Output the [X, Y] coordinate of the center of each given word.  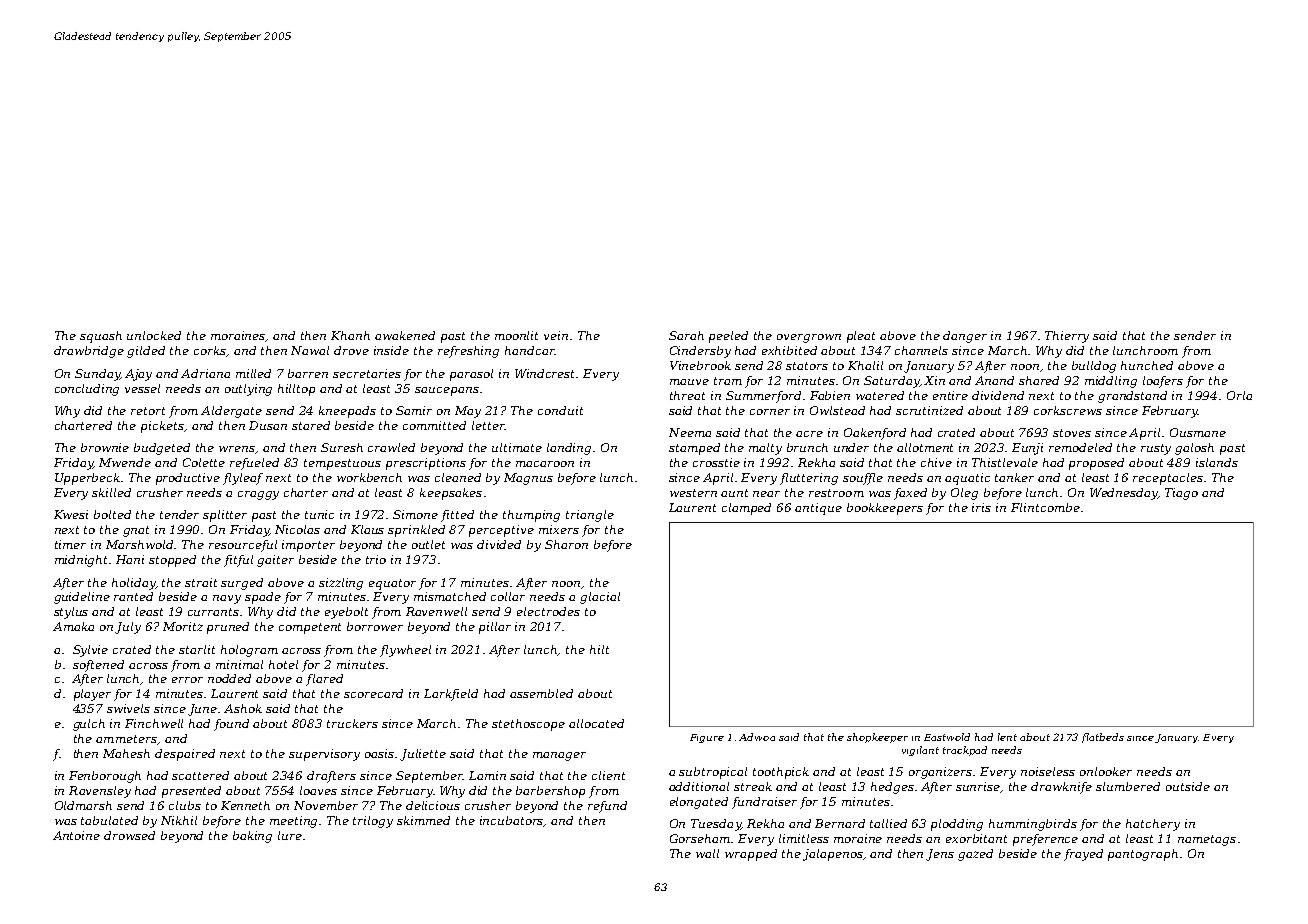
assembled [541, 693]
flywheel [405, 651]
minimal [239, 664]
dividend [998, 395]
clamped [746, 509]
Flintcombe [1045, 507]
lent [1007, 737]
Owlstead [837, 410]
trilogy [373, 822]
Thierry [1067, 337]
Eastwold [947, 737]
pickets [163, 427]
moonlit [516, 335]
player [92, 695]
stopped [172, 561]
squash [101, 337]
